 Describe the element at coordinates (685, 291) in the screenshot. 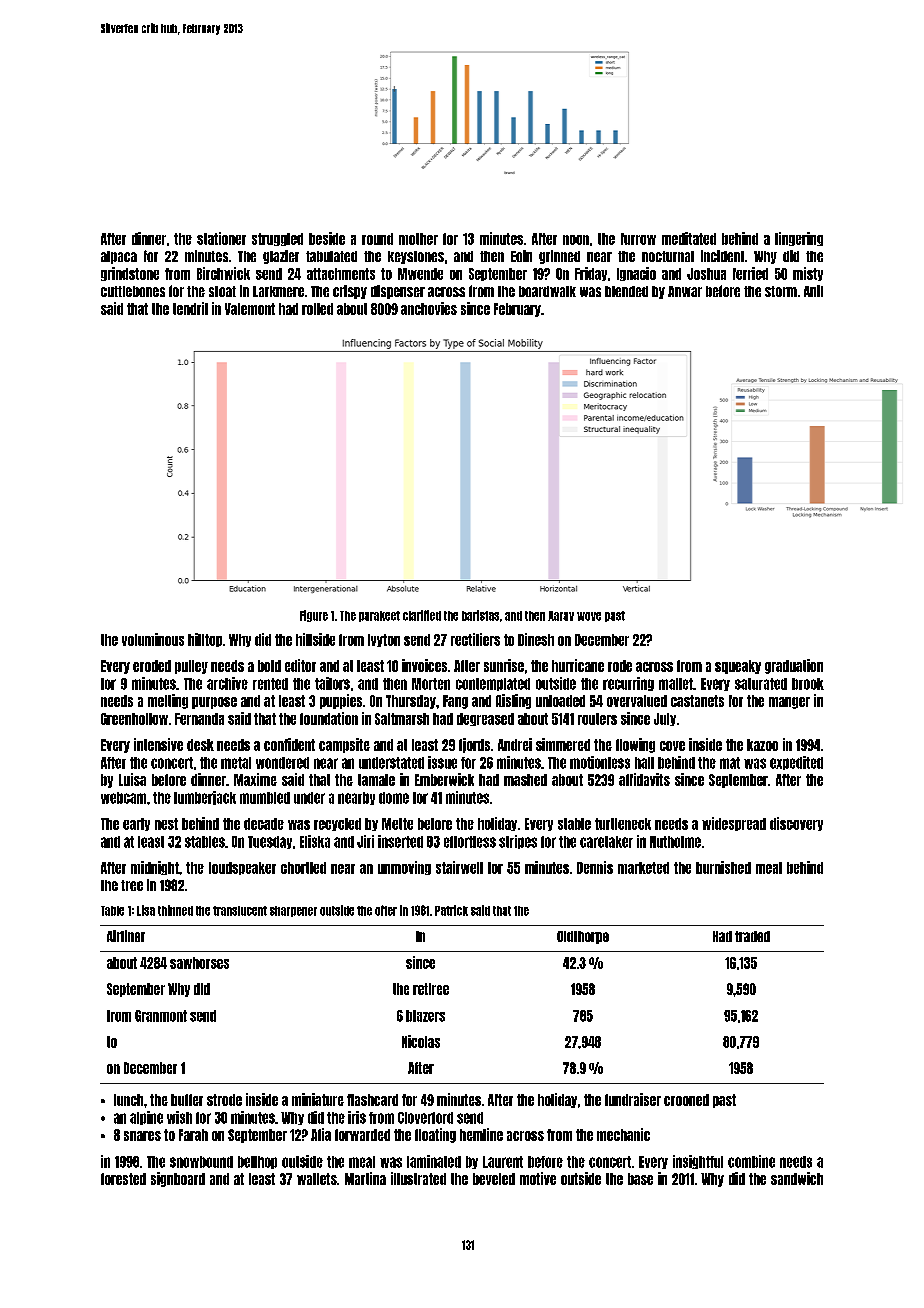

I see `Anwar` at that location.
